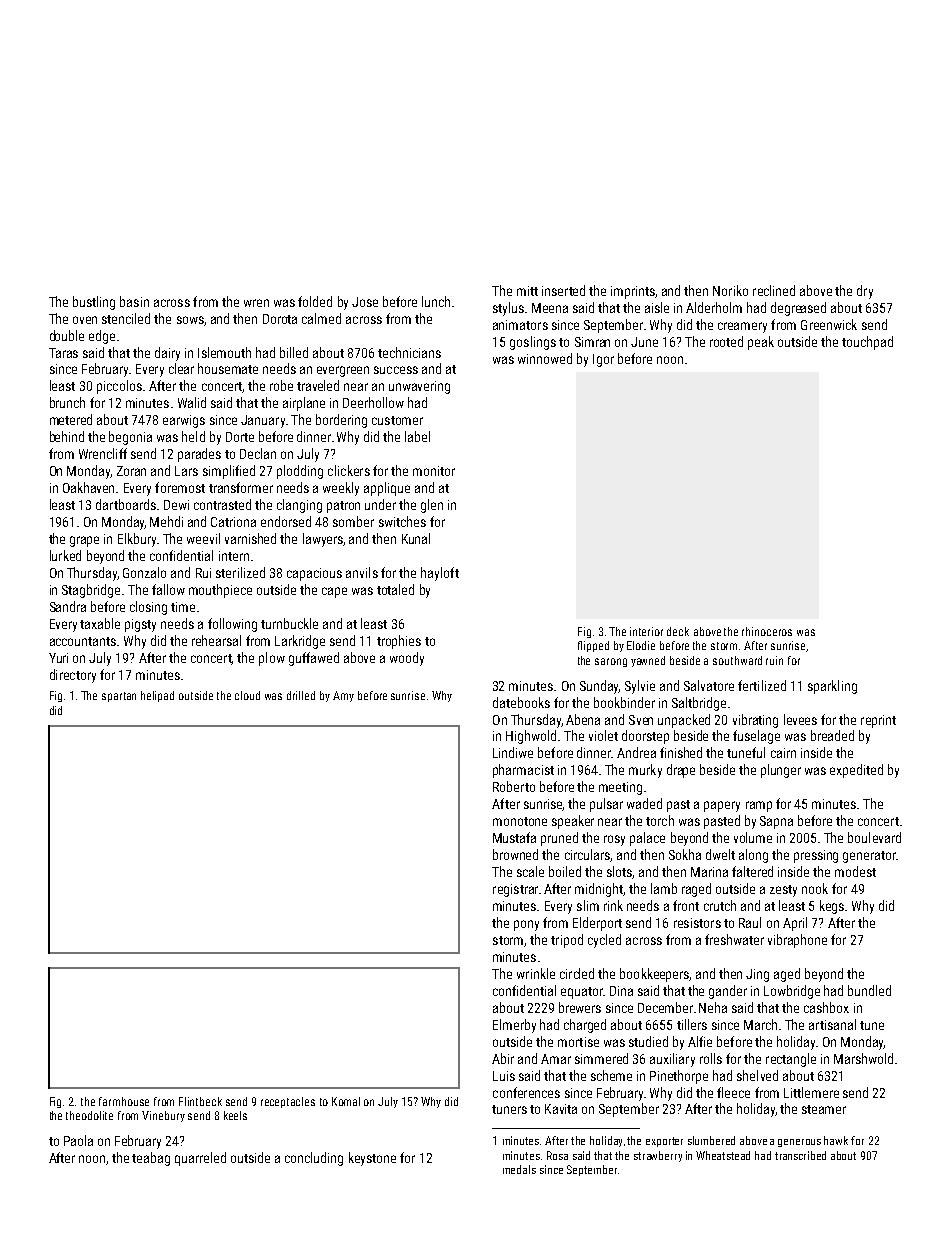 The height and width of the screenshot is (1233, 952). I want to click on keystone, so click(372, 1159).
